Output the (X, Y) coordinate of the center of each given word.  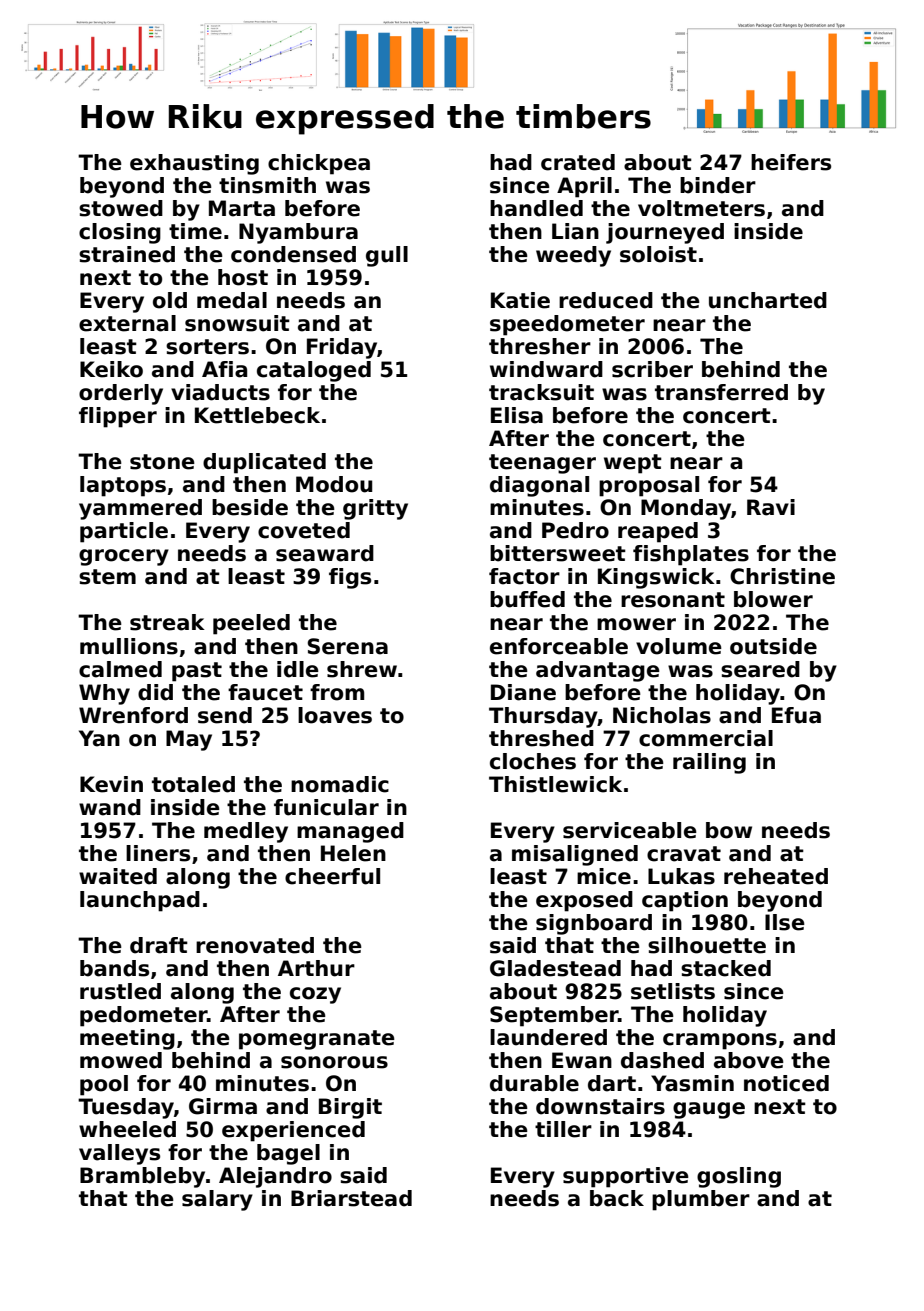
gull (387, 256)
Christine (782, 576)
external (127, 323)
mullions (129, 646)
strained (127, 254)
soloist (658, 254)
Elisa (517, 415)
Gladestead (555, 968)
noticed (786, 1083)
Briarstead (351, 1198)
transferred (721, 392)
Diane (523, 692)
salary (217, 1200)
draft (159, 945)
